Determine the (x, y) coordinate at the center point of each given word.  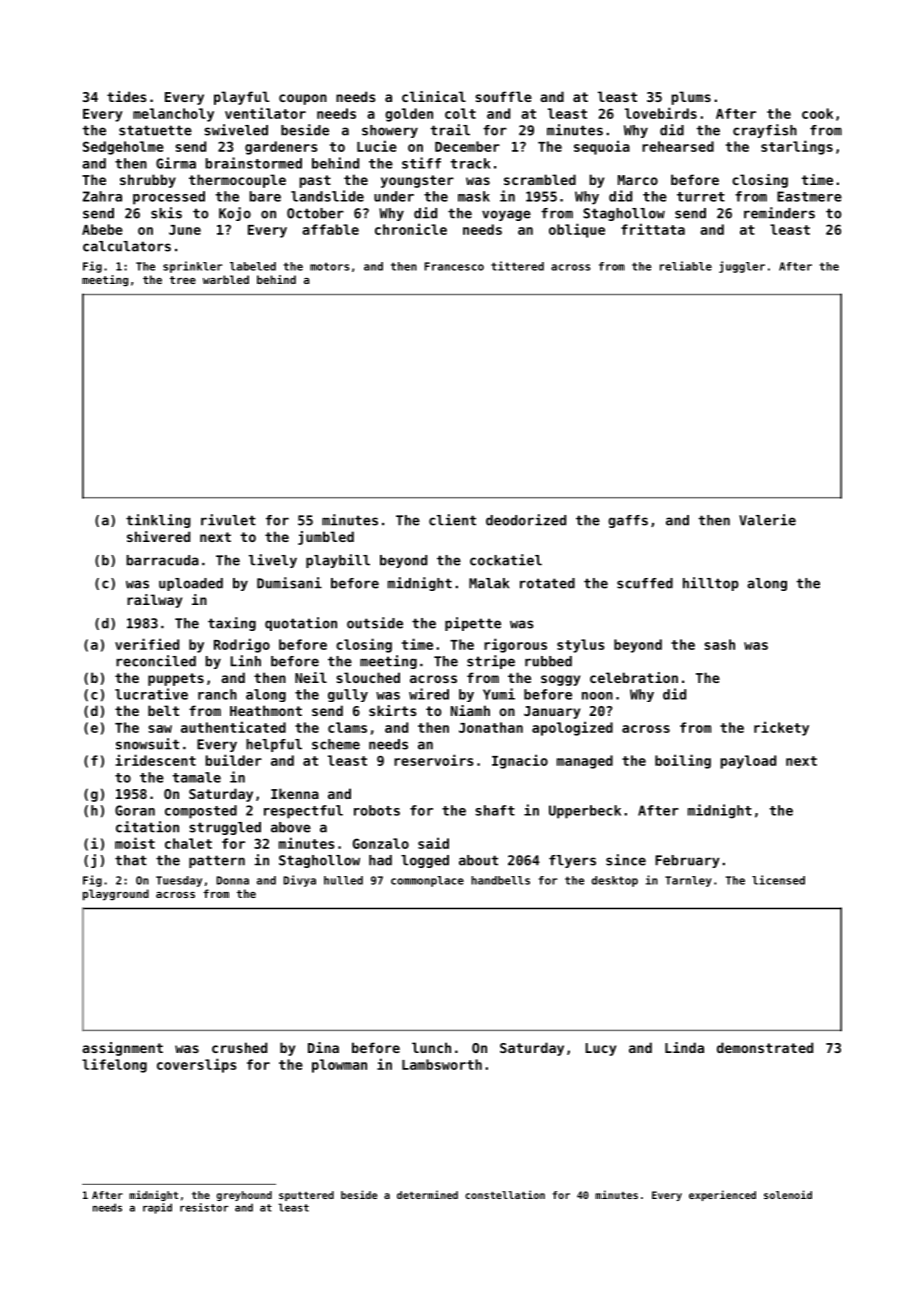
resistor (204, 1207)
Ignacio (520, 761)
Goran (135, 810)
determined (427, 1194)
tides (127, 96)
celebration (634, 677)
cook (817, 113)
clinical (434, 96)
